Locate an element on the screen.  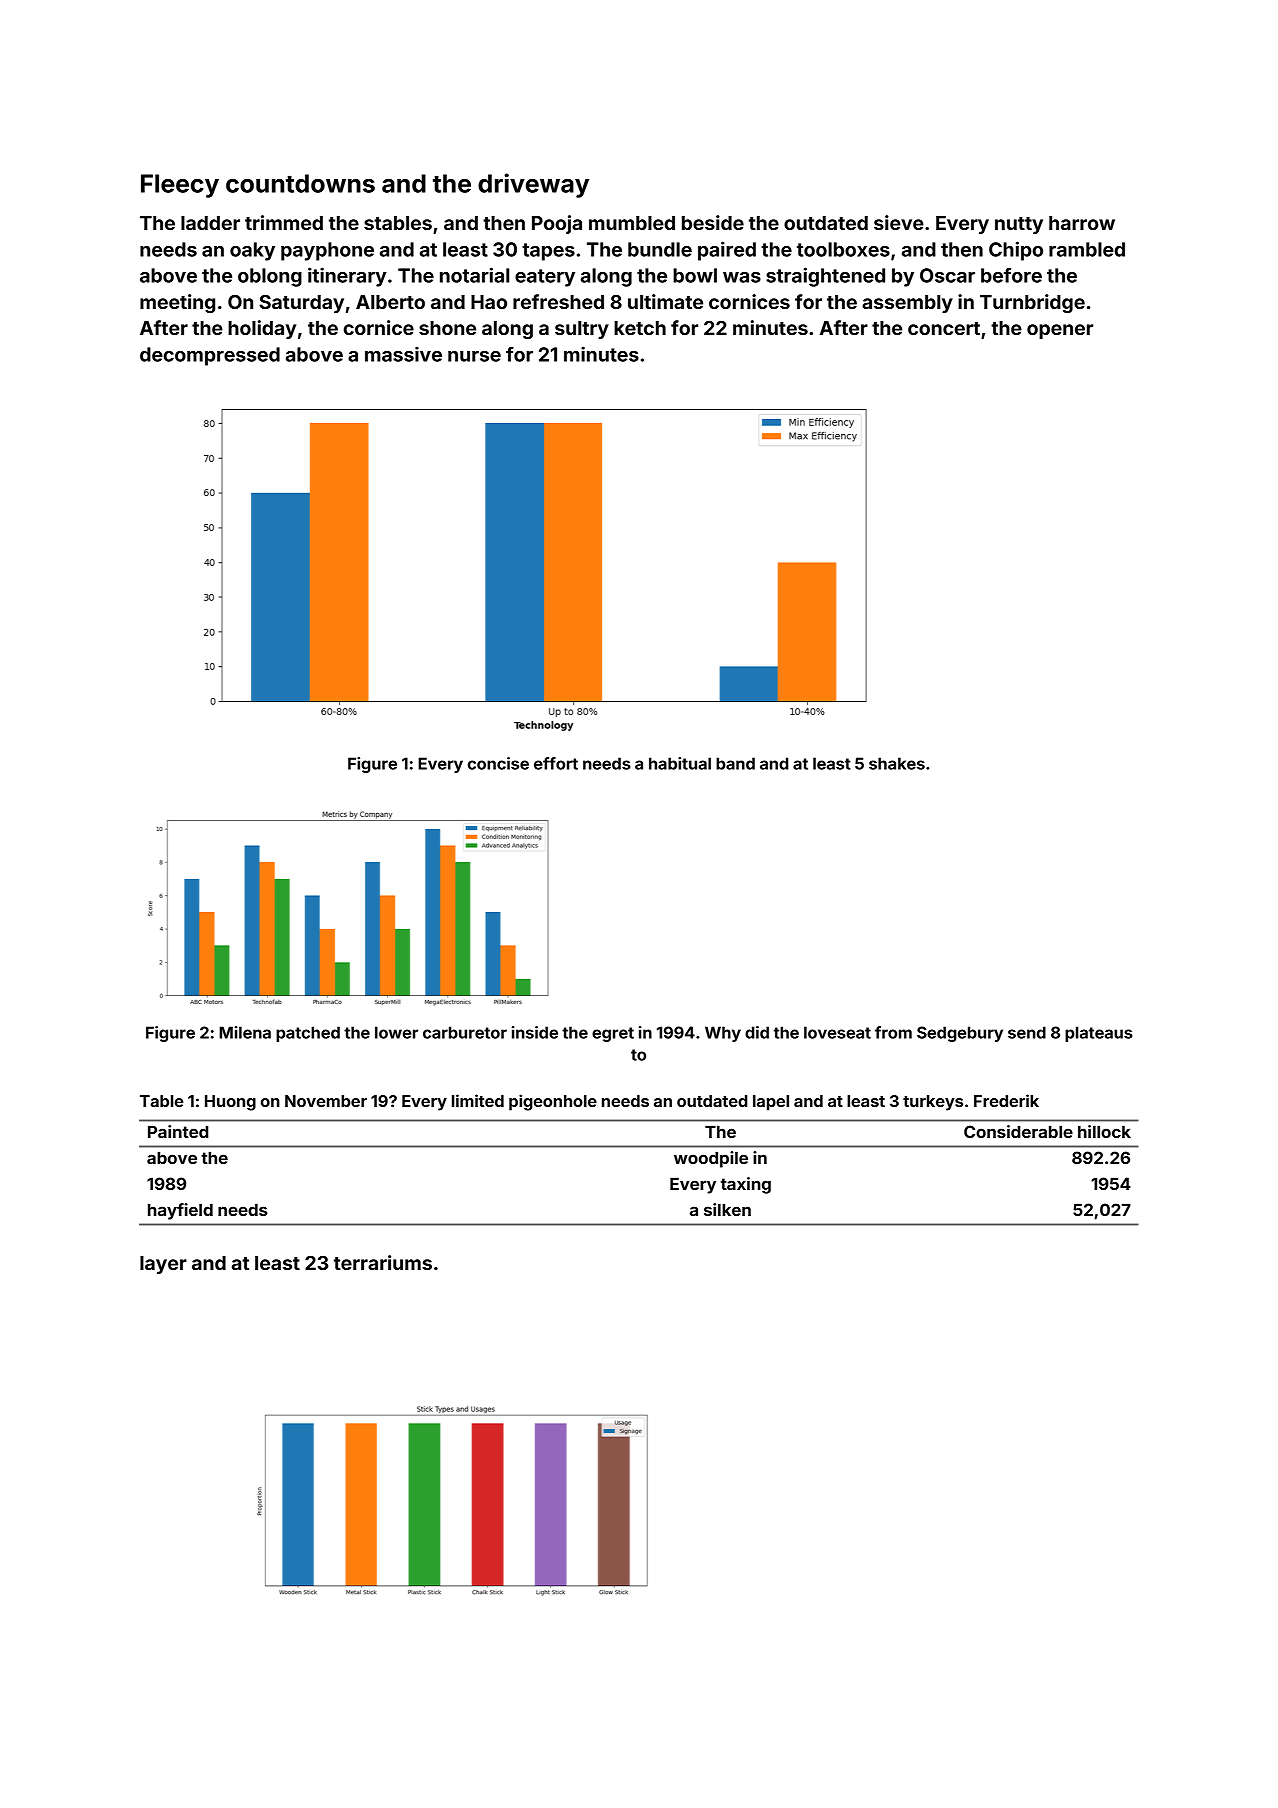
concert is located at coordinates (944, 328).
